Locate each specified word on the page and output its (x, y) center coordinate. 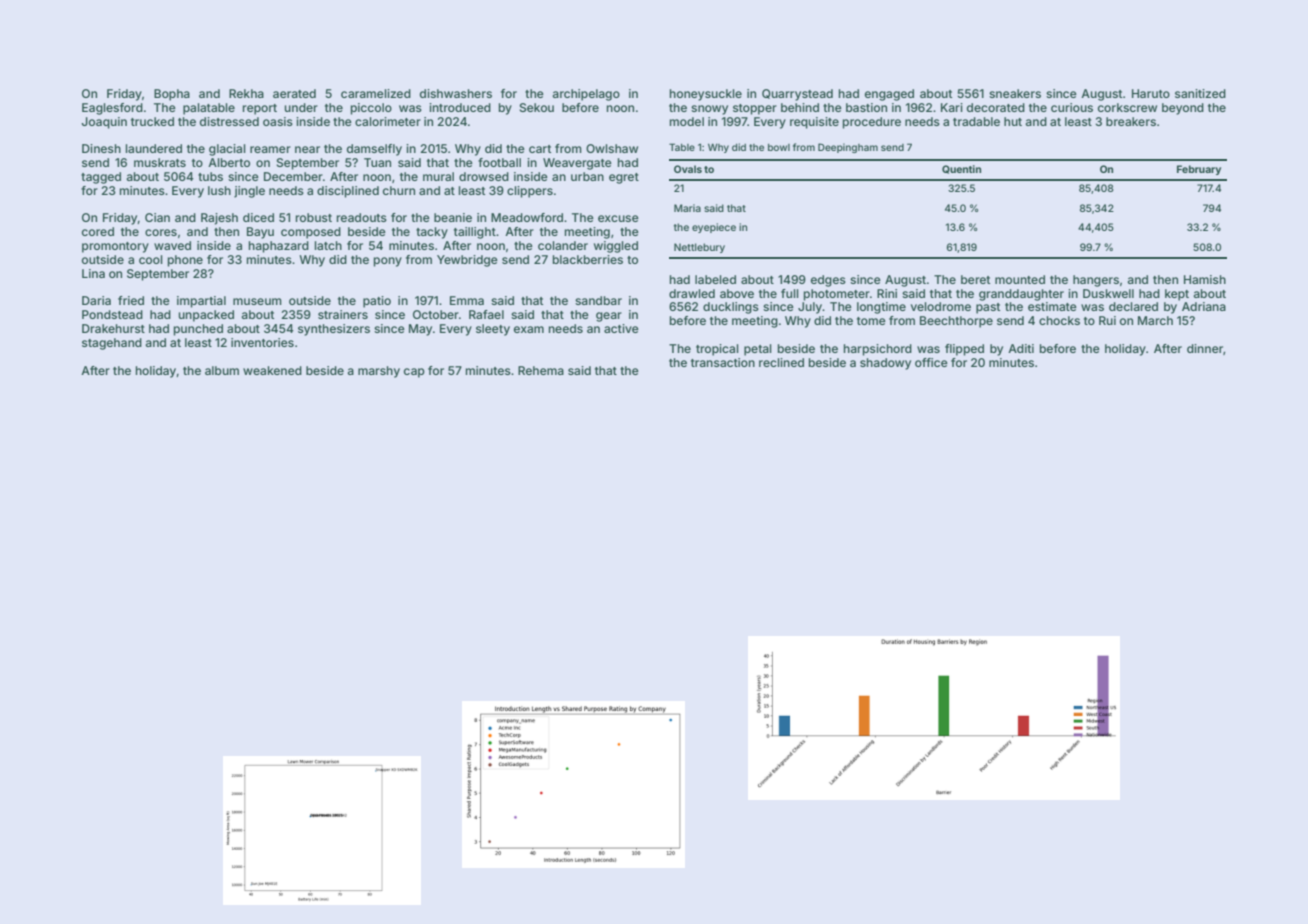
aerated (294, 93)
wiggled (616, 247)
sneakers (1015, 93)
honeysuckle (706, 95)
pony (388, 262)
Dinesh (101, 148)
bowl (779, 147)
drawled (692, 293)
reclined (781, 362)
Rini (887, 293)
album (222, 370)
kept (1177, 295)
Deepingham (848, 148)
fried (131, 300)
